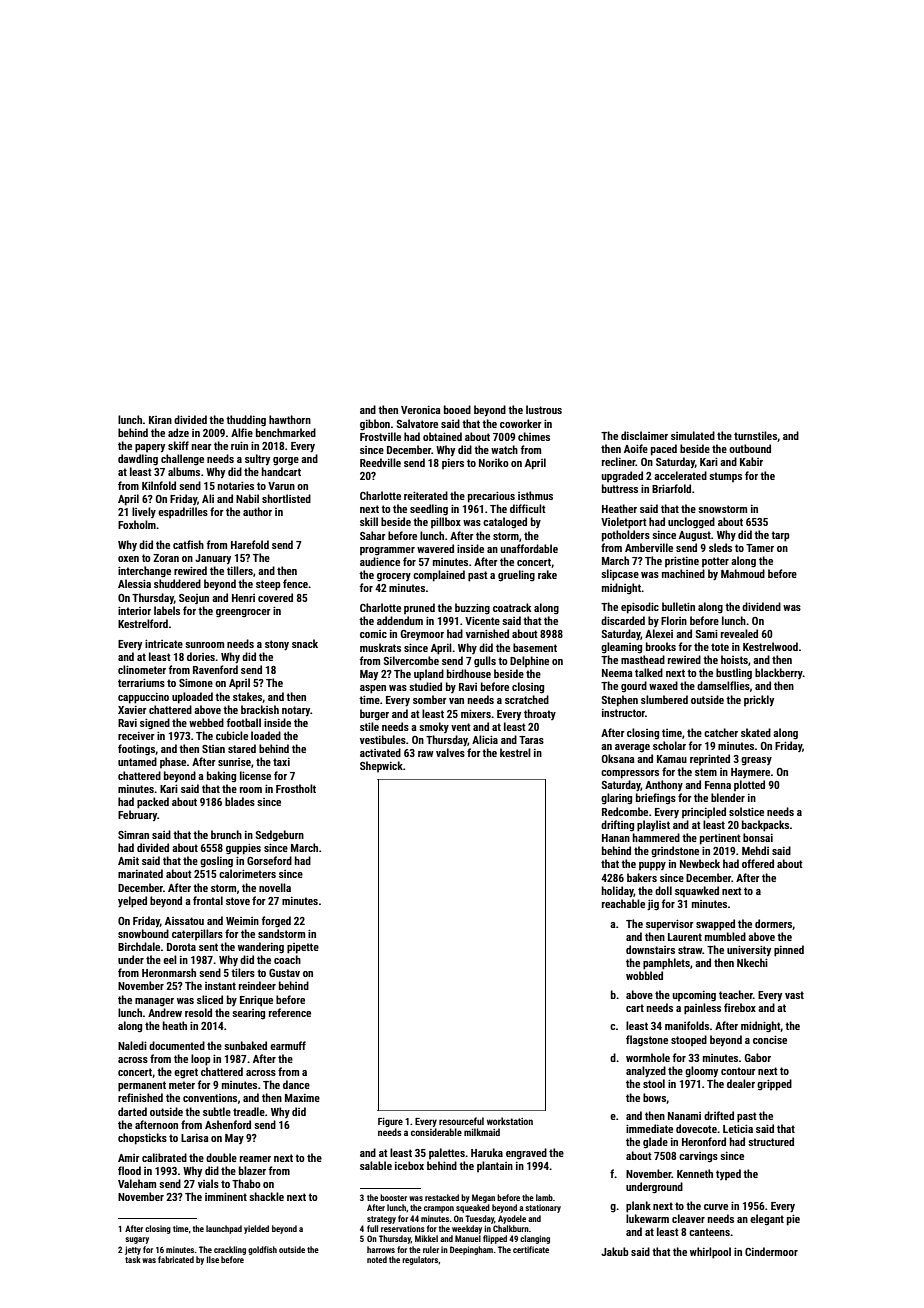 The image size is (924, 1308). Describe the element at coordinates (133, 1259) in the document. I see `task` at that location.
